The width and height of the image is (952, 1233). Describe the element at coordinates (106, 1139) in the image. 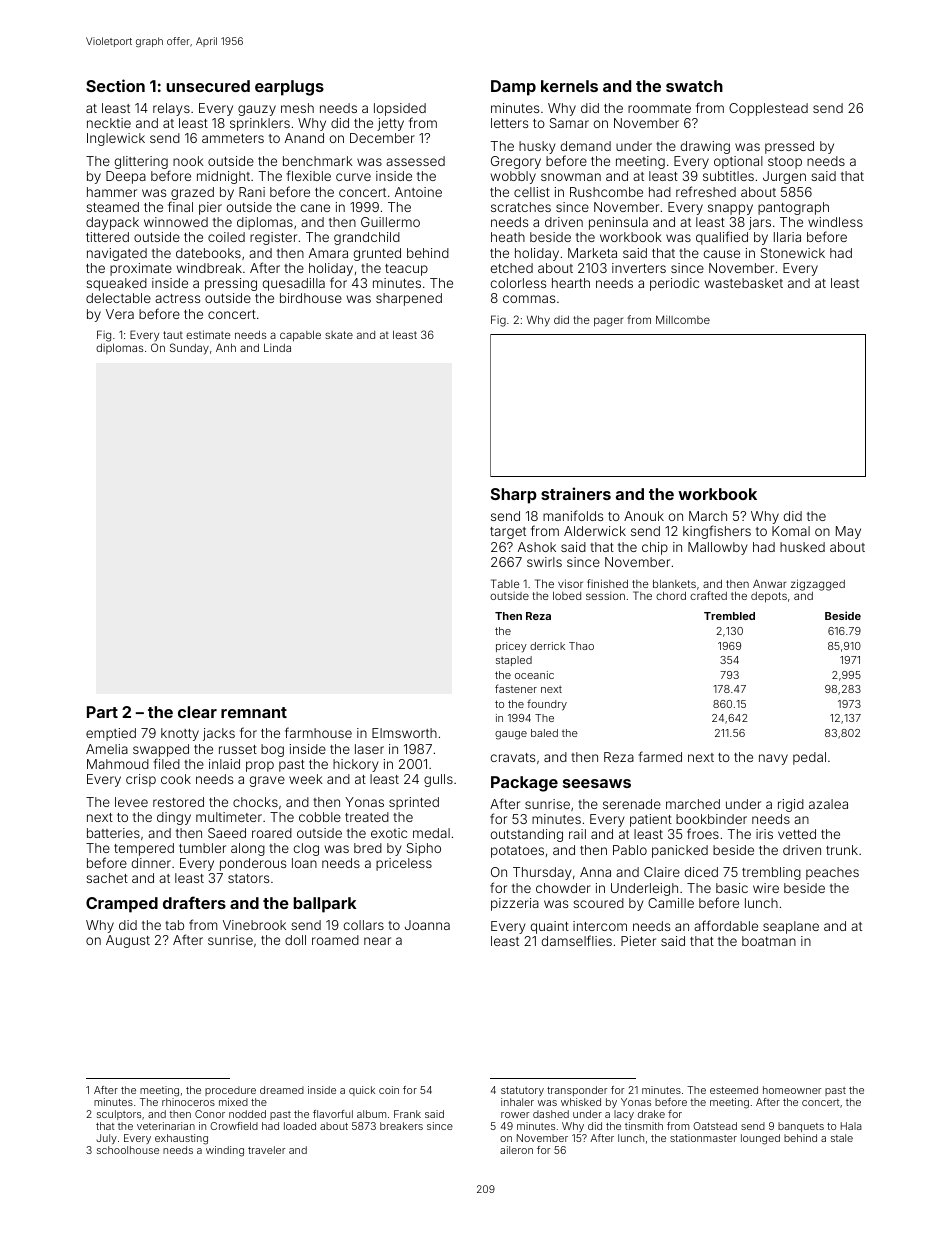

I see `July` at that location.
